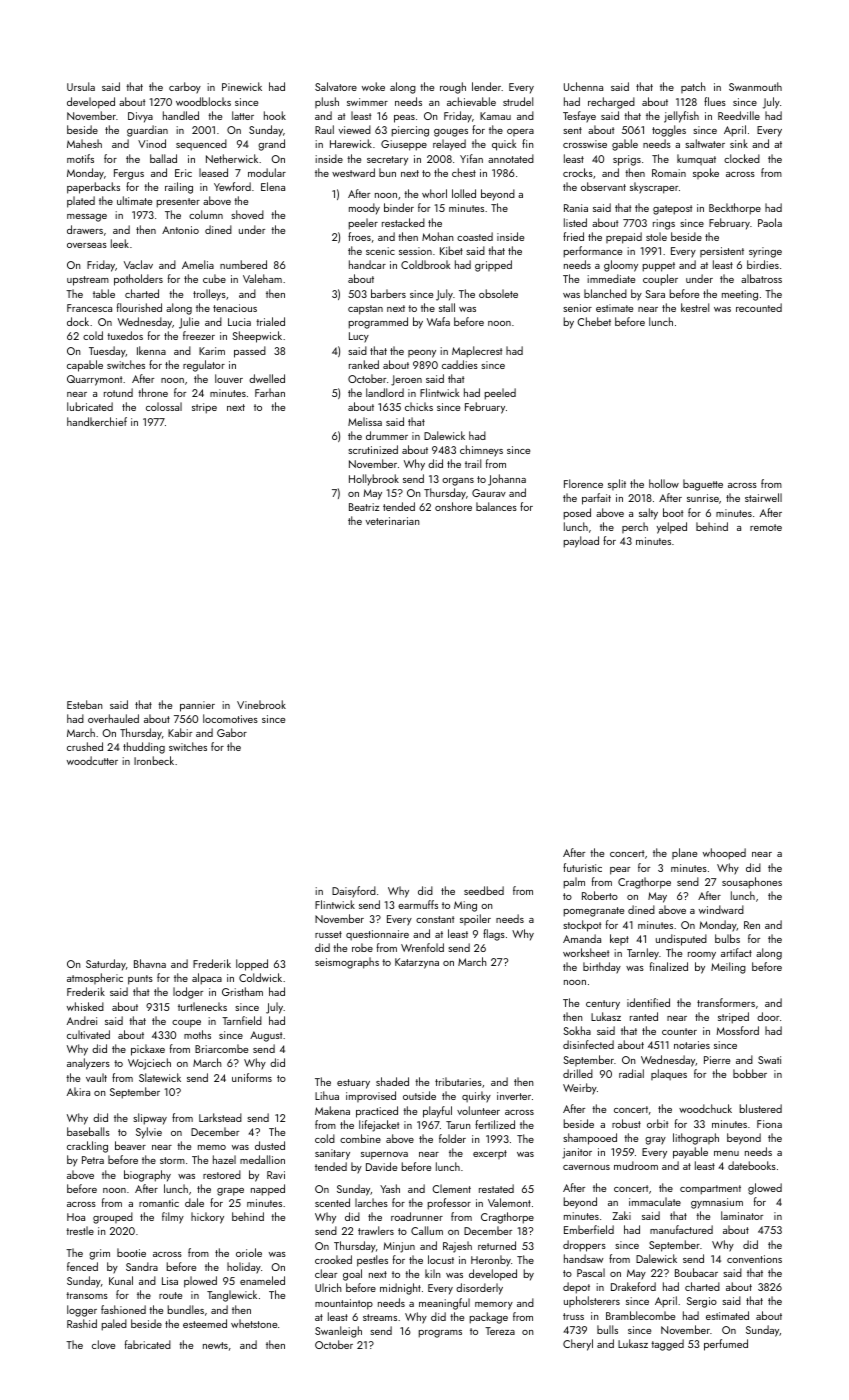 The image size is (849, 1400). I want to click on dock, so click(78, 321).
